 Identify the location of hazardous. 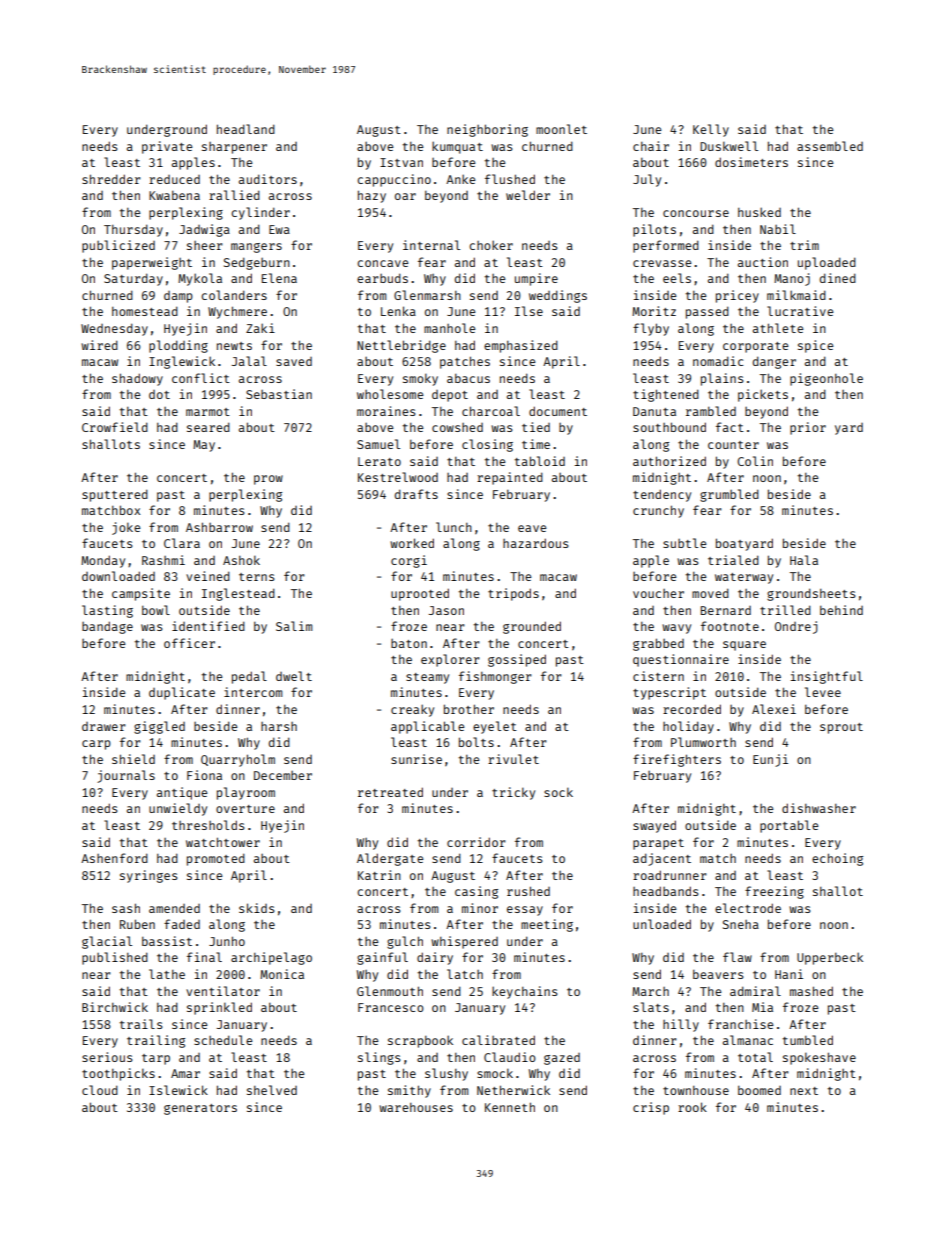
(536, 543).
